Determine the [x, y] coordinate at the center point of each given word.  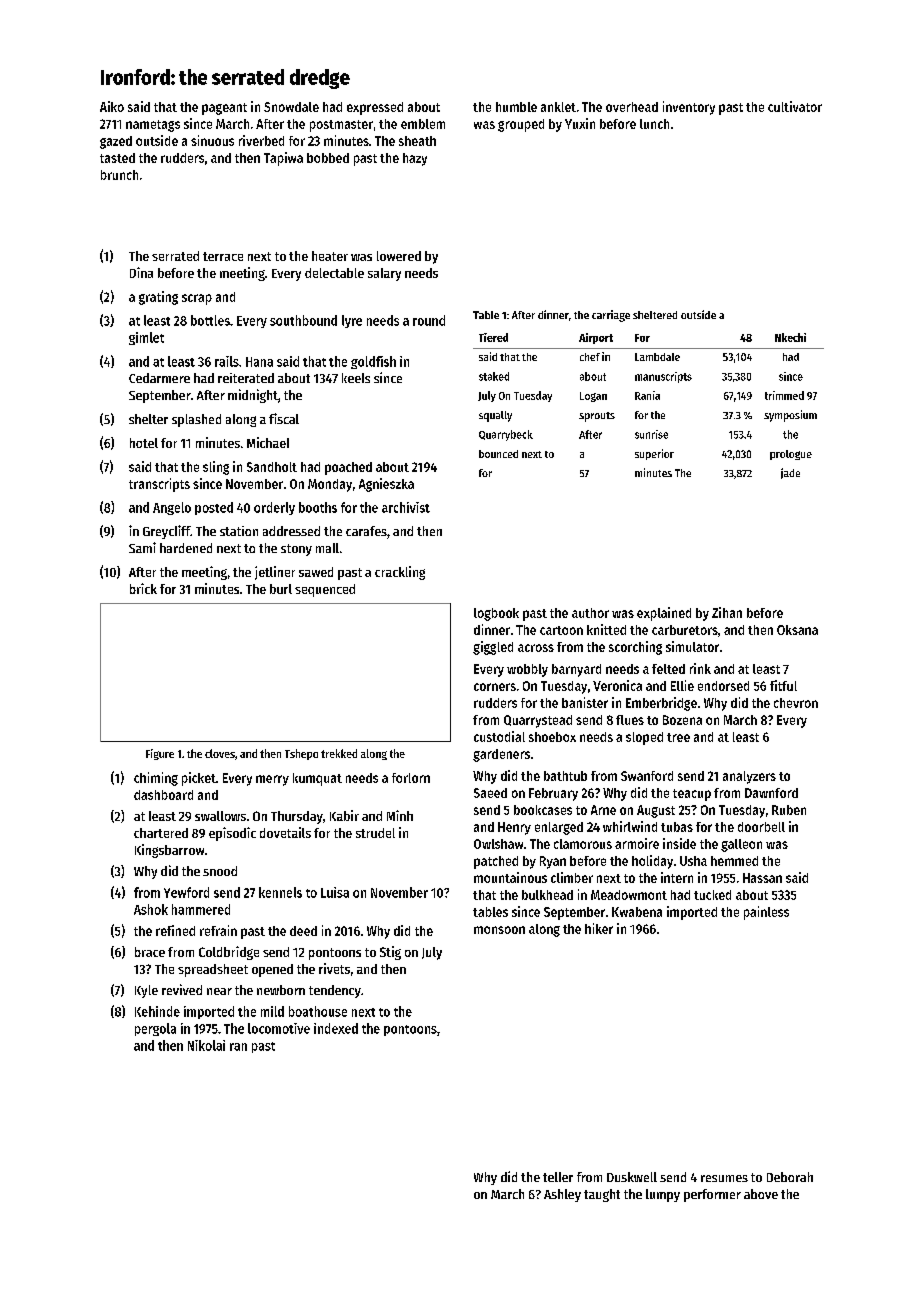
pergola [155, 1029]
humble [516, 107]
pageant [224, 109]
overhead [632, 107]
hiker [599, 928]
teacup [692, 795]
